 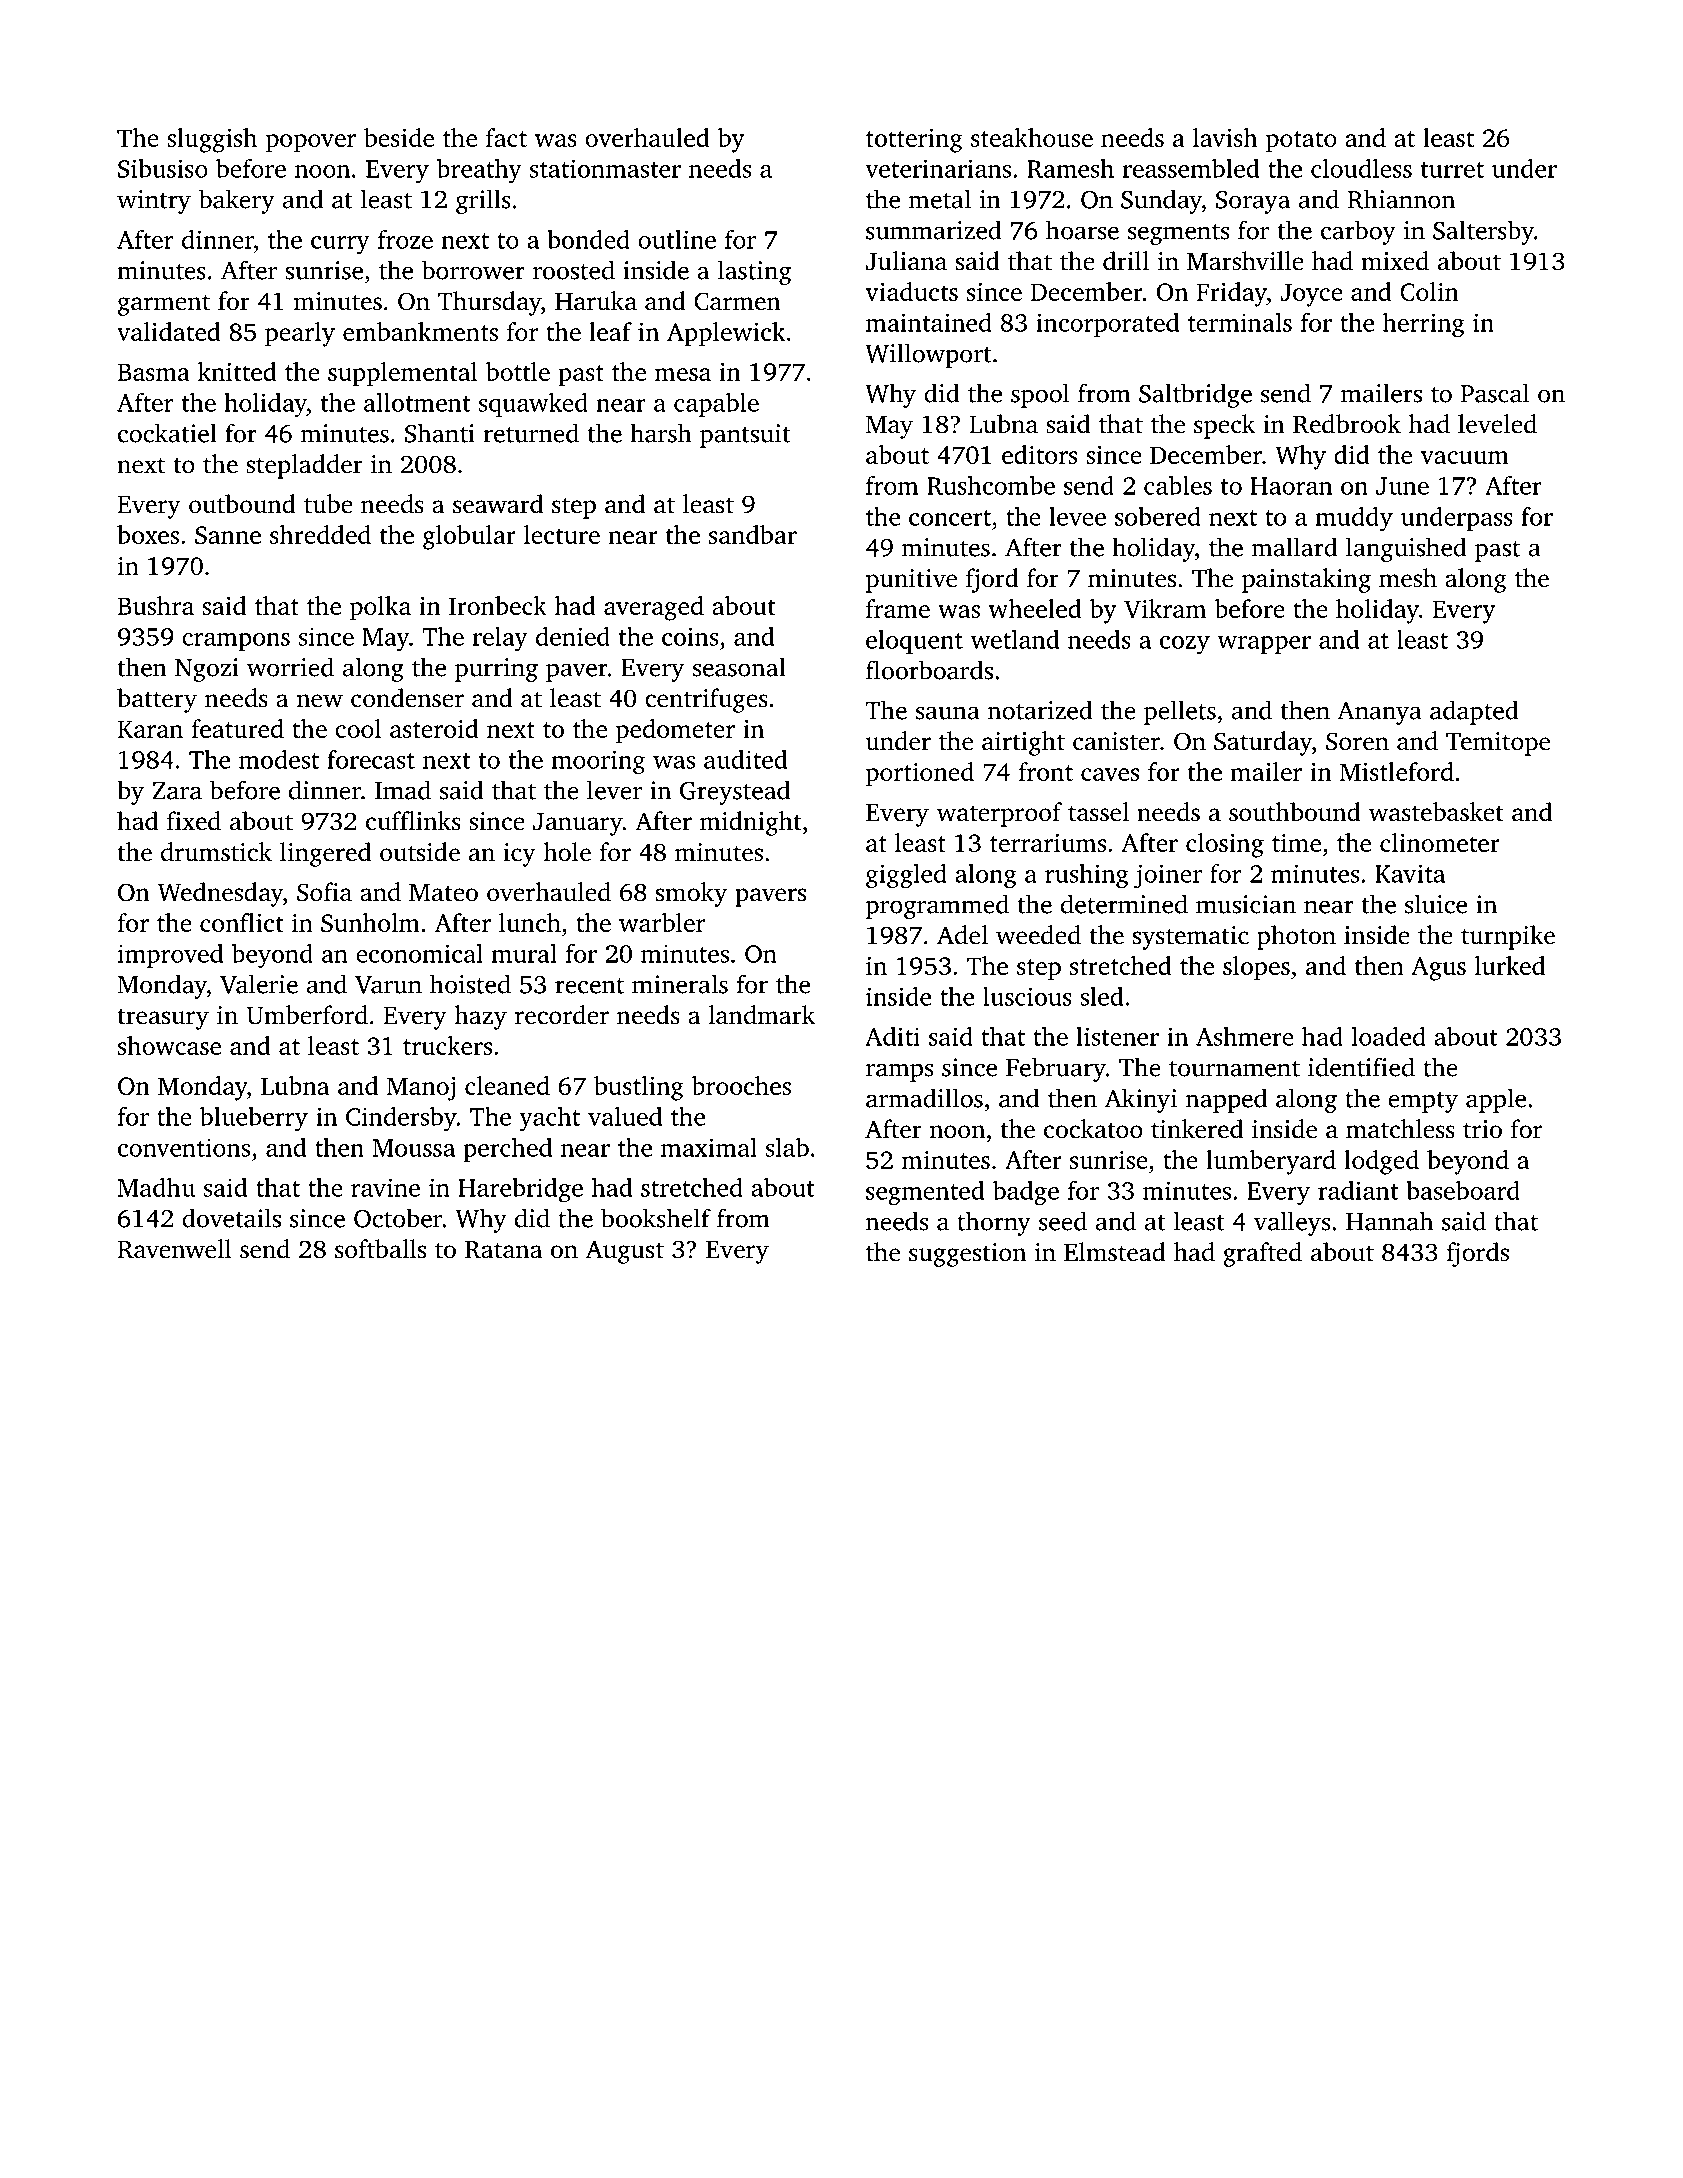 I want to click on listener, so click(x=1117, y=1036).
